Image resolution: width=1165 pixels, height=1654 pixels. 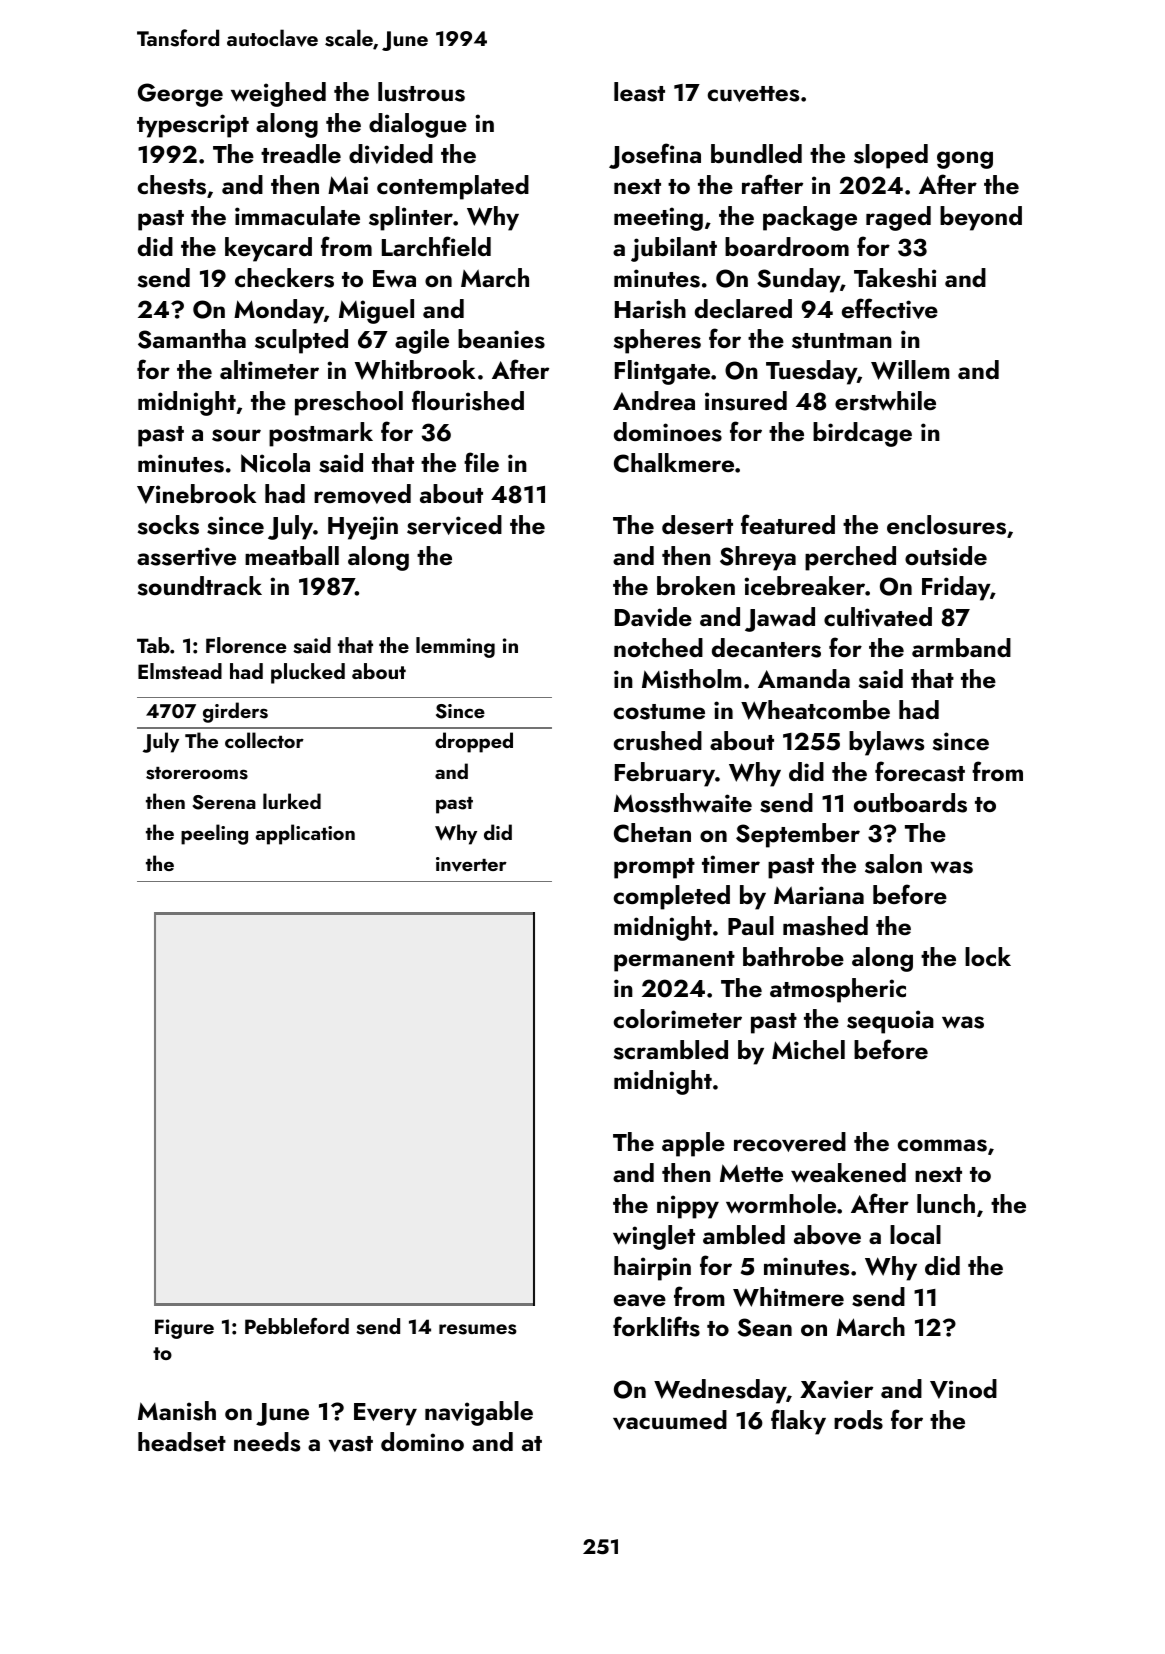 What do you see at coordinates (890, 1022) in the screenshot?
I see `sequoia` at bounding box center [890, 1022].
